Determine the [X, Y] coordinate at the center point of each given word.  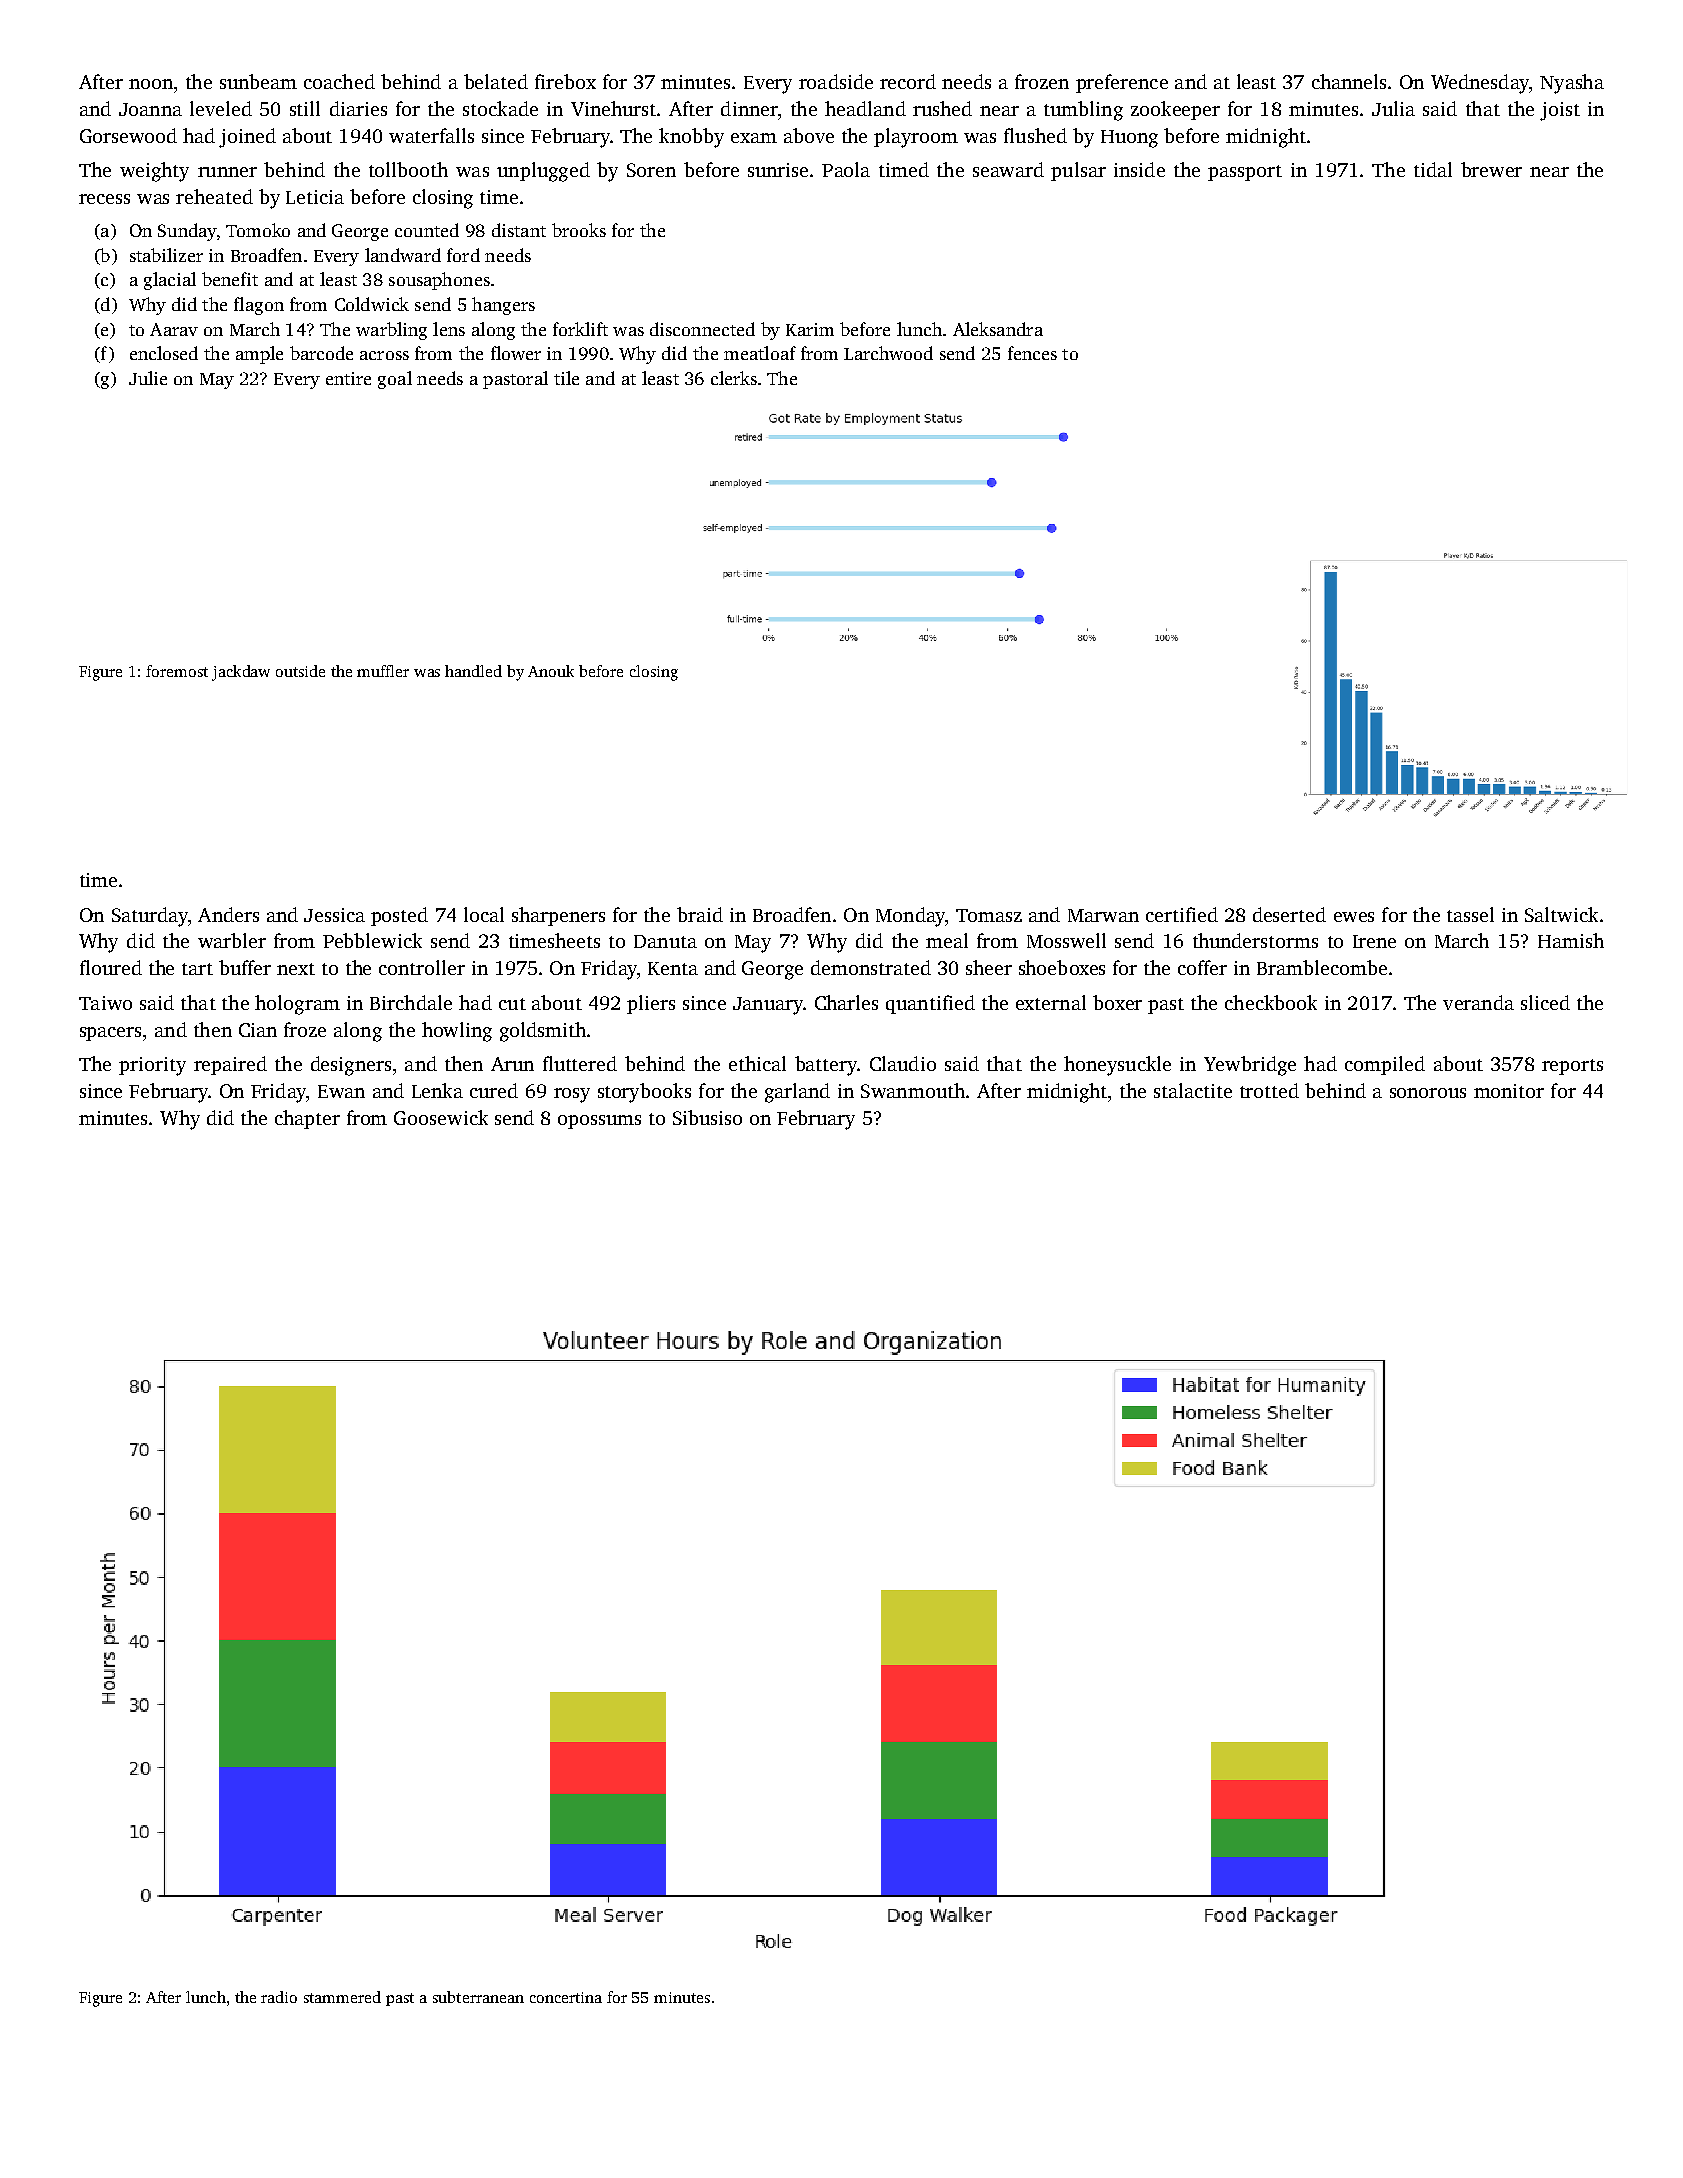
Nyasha [1572, 84]
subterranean [478, 1997]
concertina [566, 1997]
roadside [836, 81]
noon [151, 84]
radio [279, 1997]
